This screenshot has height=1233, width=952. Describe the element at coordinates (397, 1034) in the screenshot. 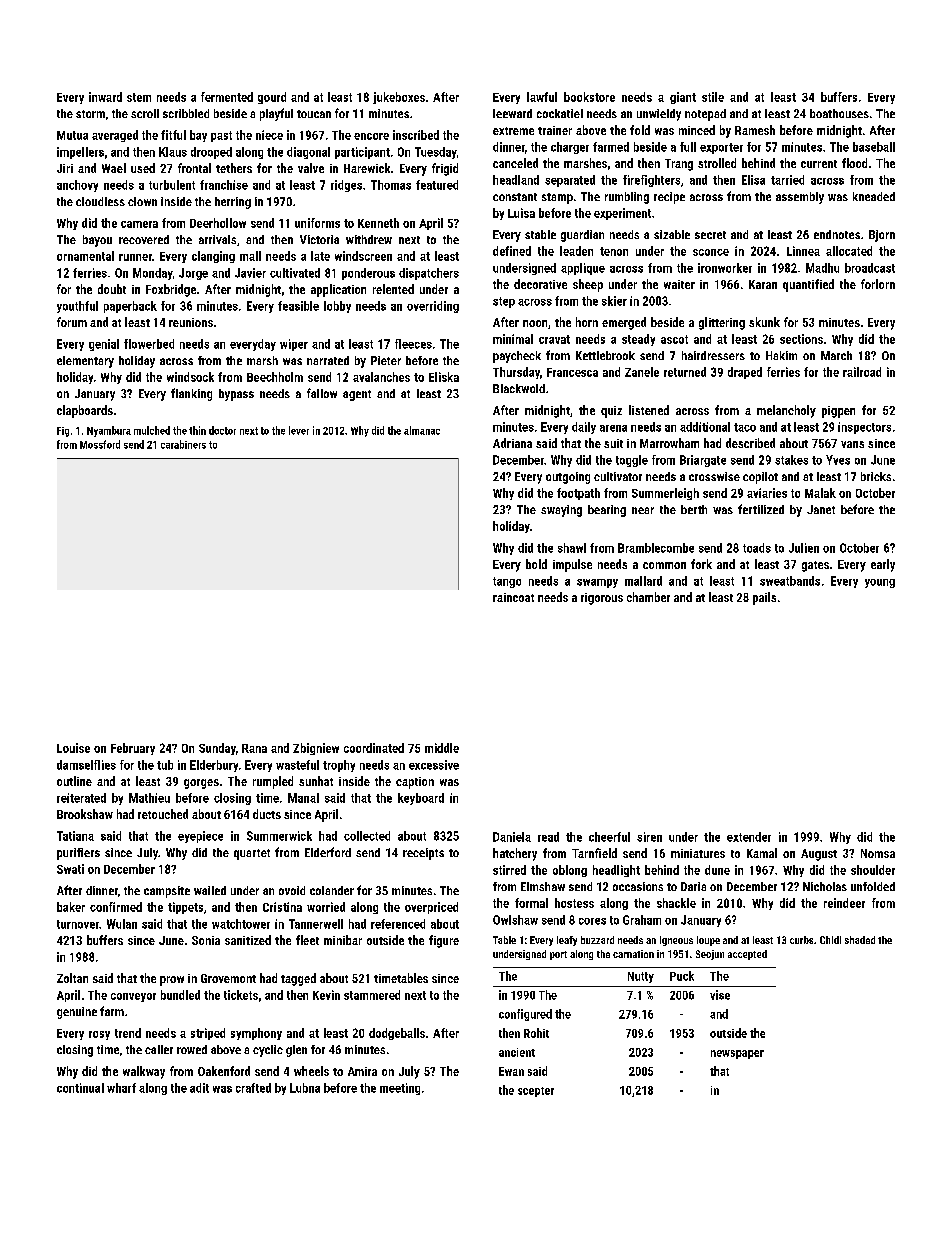

I see `dodgeballs` at that location.
